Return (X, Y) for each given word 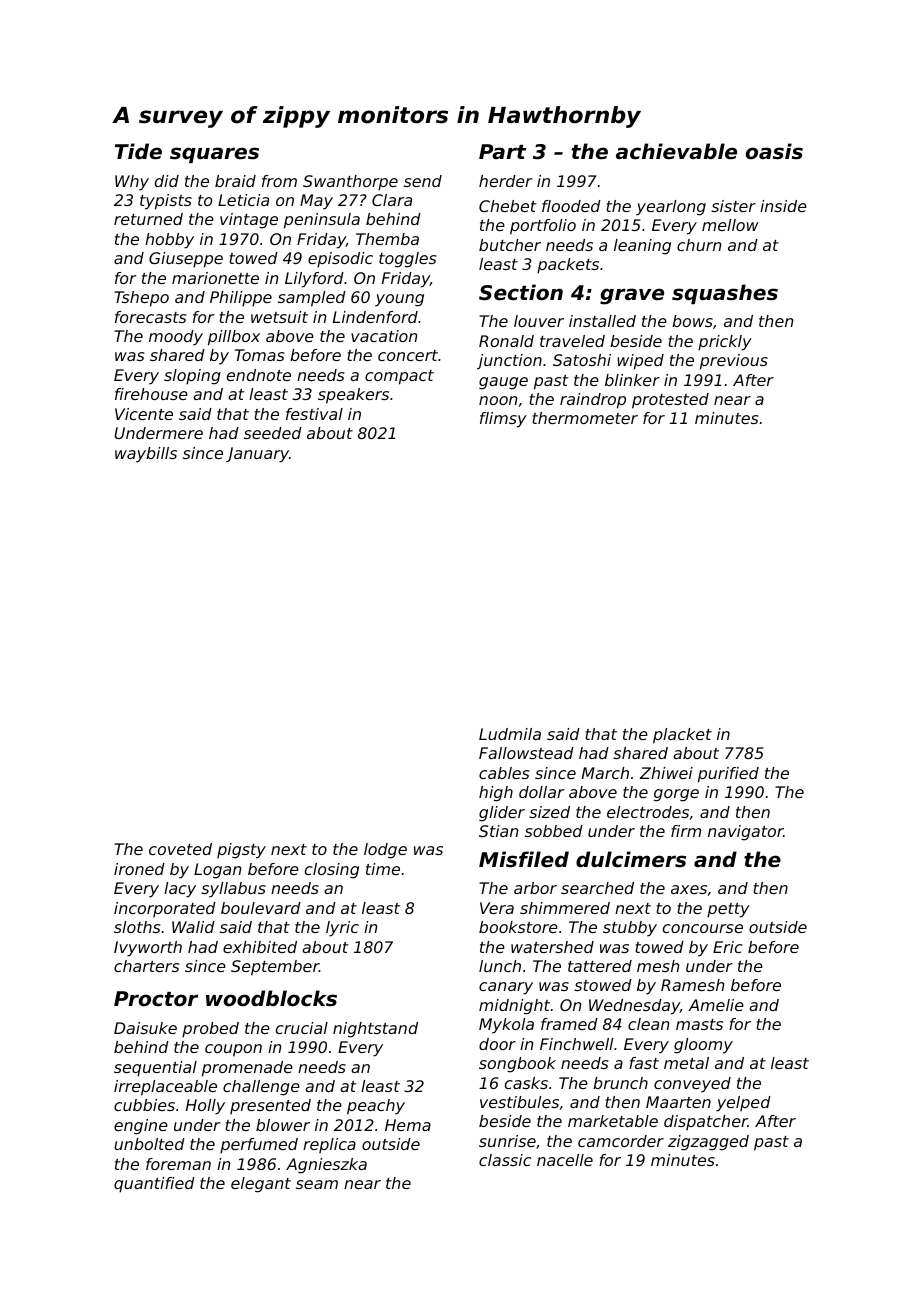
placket (682, 736)
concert (408, 355)
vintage (249, 221)
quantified (154, 1185)
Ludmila (510, 734)
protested (670, 401)
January (257, 455)
